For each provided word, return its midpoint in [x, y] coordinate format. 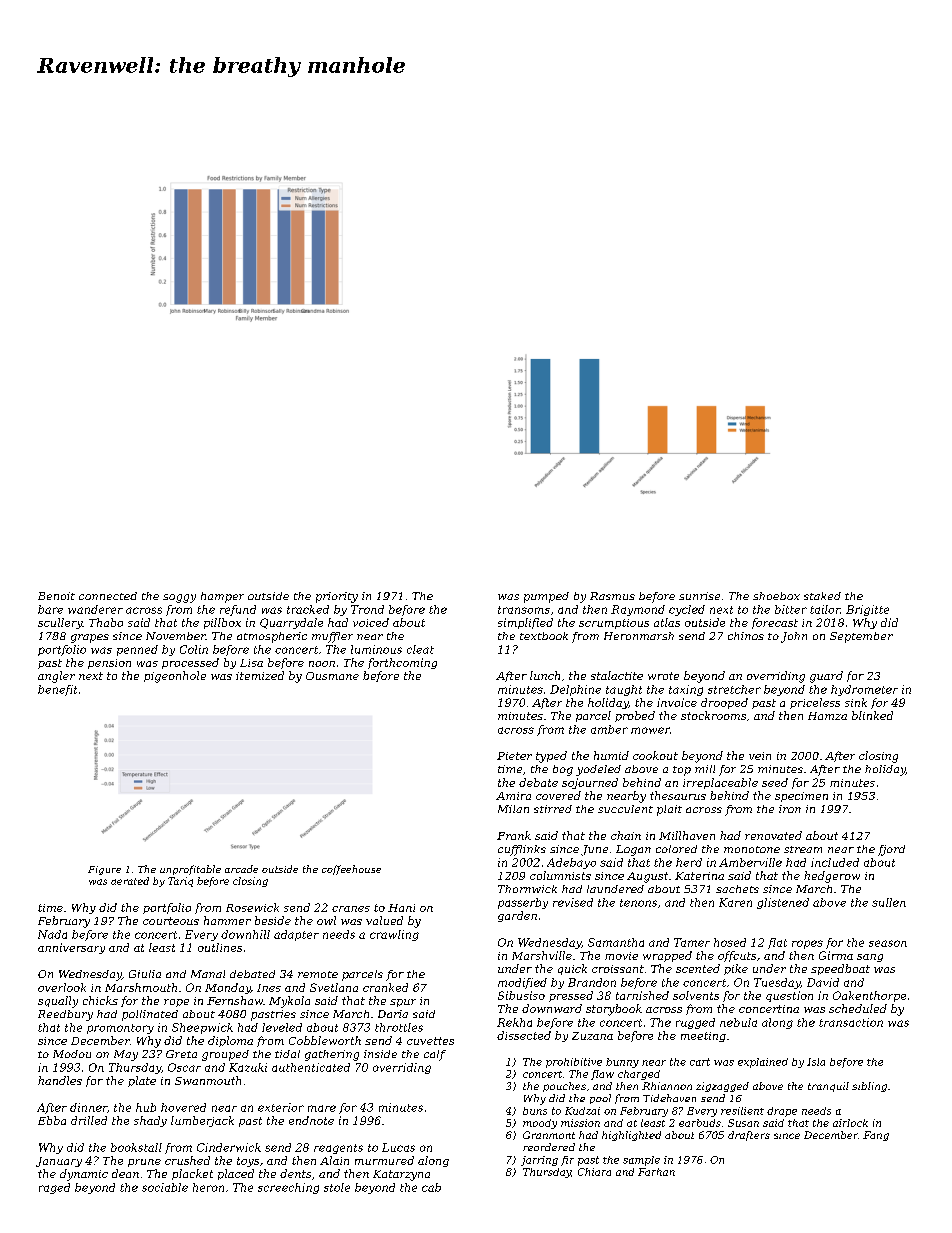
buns [535, 1111]
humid [611, 755]
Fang [876, 1136]
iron [790, 809]
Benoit [56, 596]
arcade [241, 869]
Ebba [52, 1120]
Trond [367, 609]
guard [826, 677]
